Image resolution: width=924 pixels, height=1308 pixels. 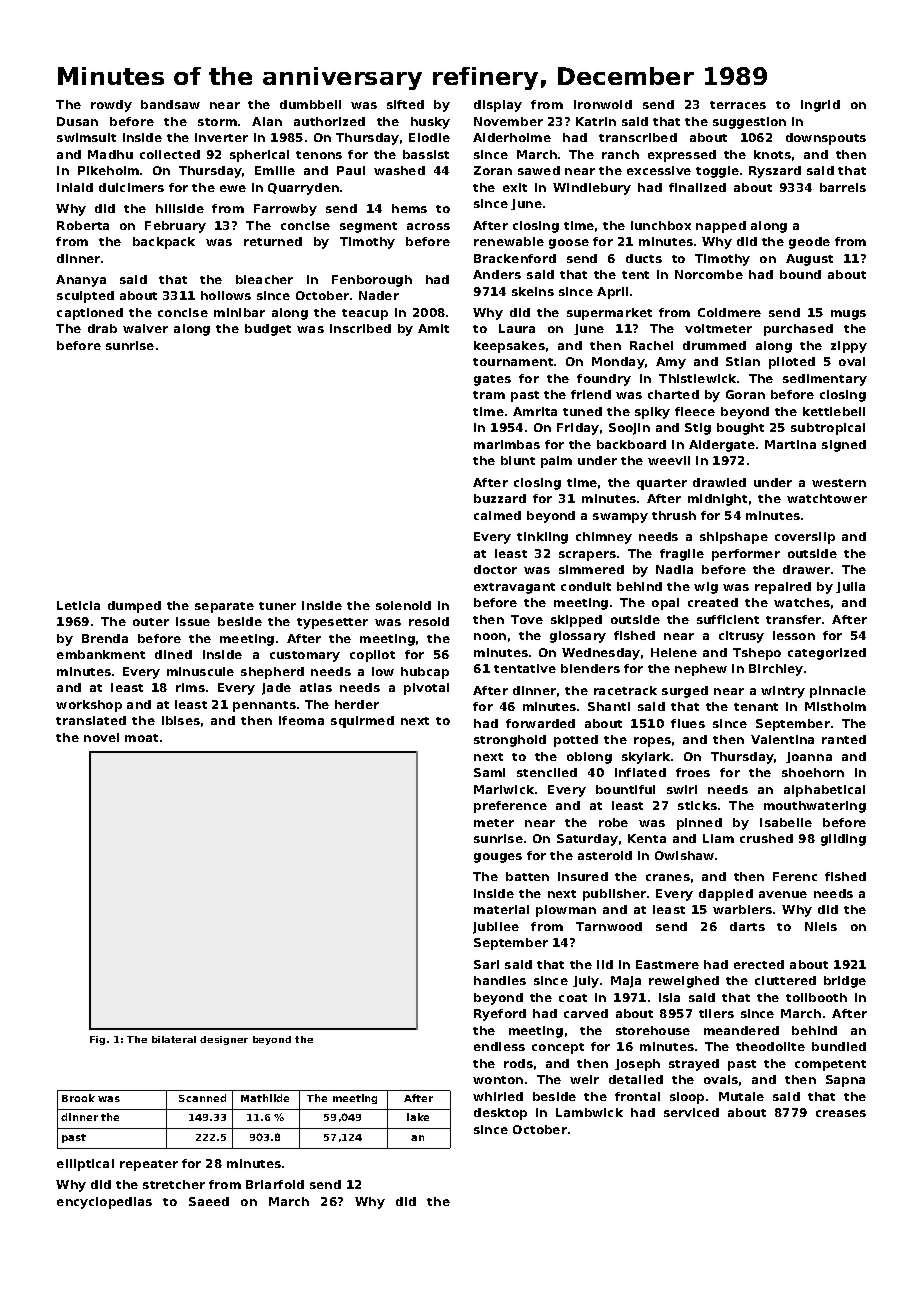 What do you see at coordinates (500, 498) in the screenshot?
I see `buzzard` at bounding box center [500, 498].
